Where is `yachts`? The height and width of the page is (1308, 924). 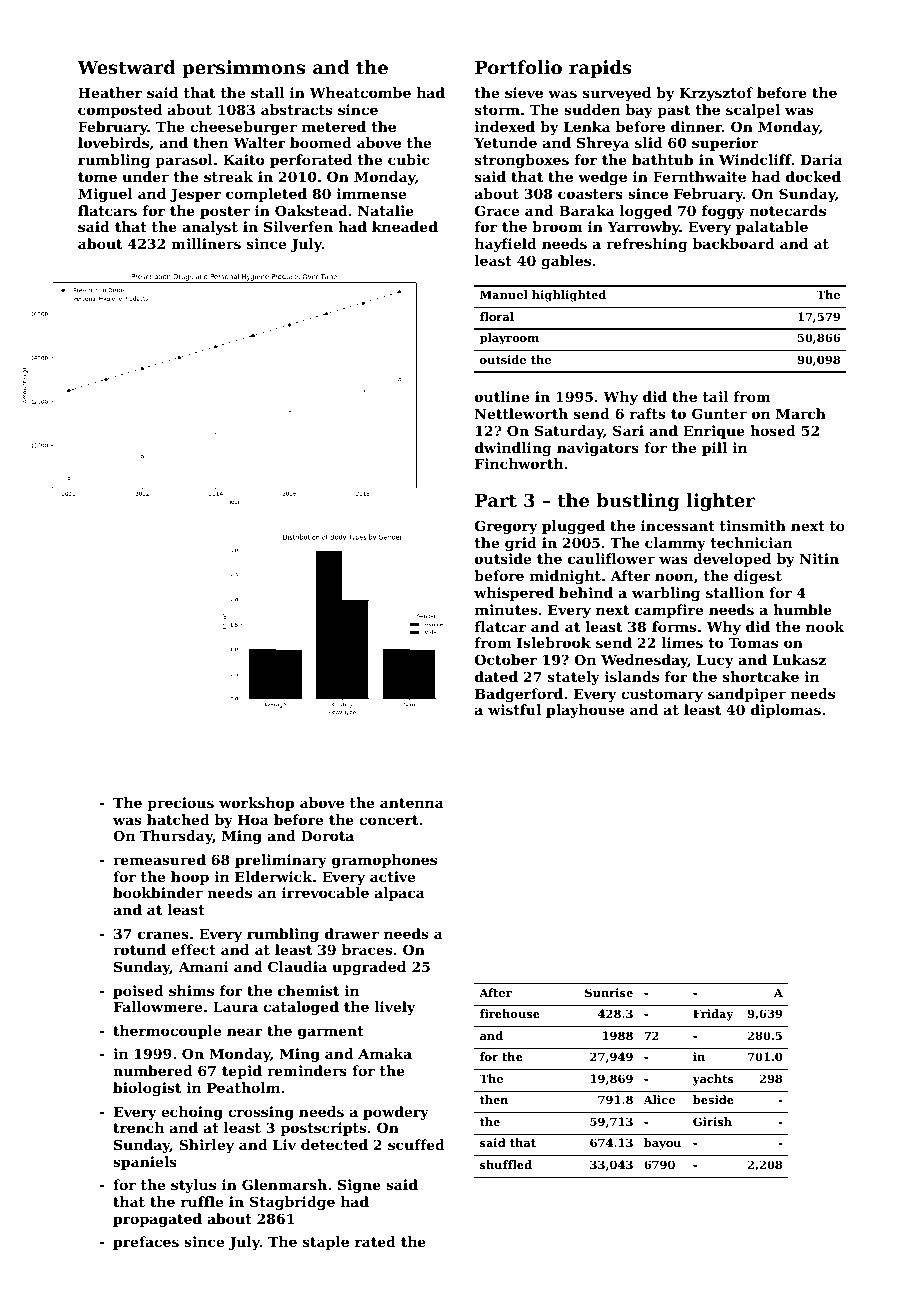 yachts is located at coordinates (713, 1080).
